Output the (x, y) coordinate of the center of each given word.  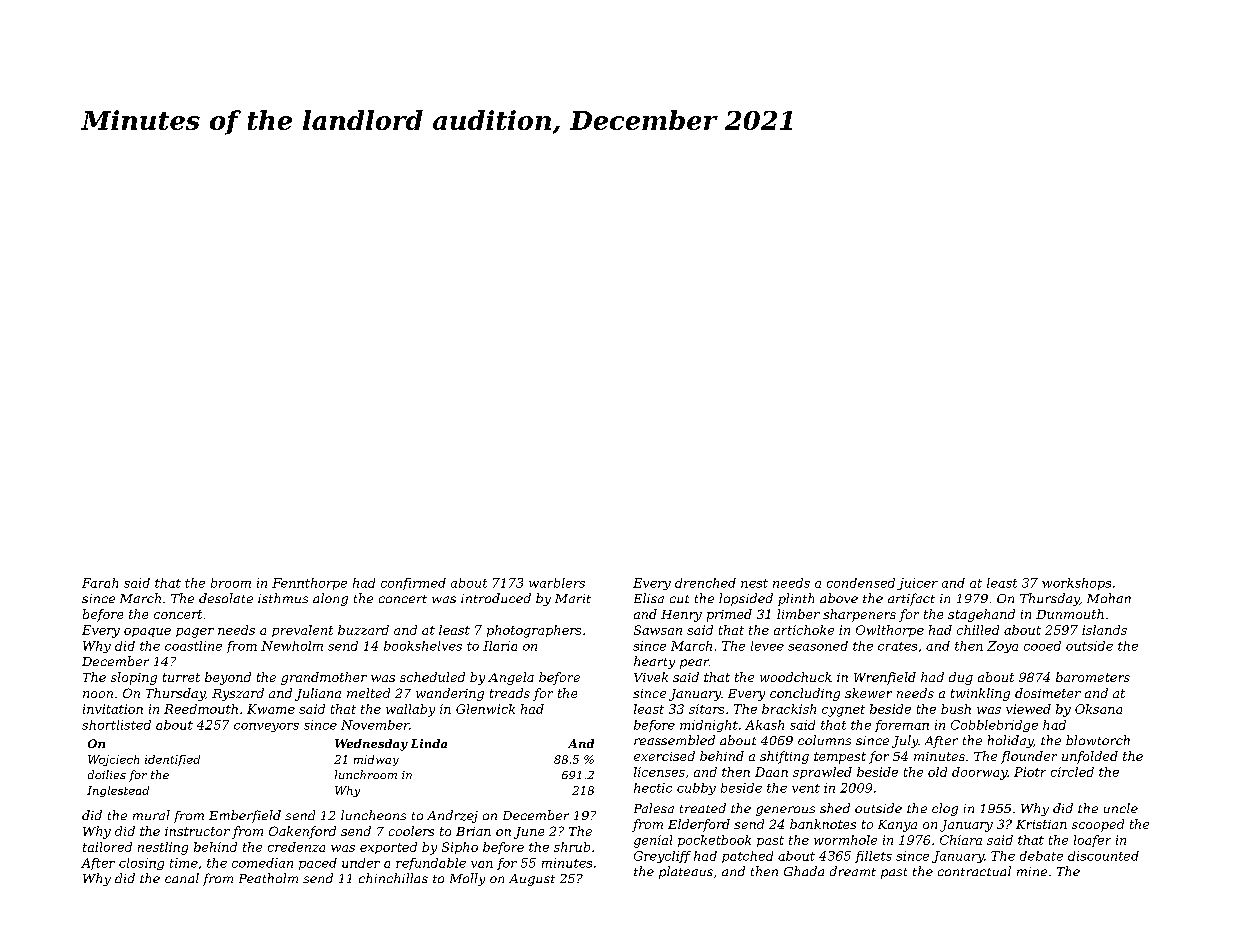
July (905, 741)
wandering (450, 694)
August (532, 880)
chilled (978, 630)
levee (767, 646)
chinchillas (393, 878)
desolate (226, 598)
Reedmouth (201, 709)
